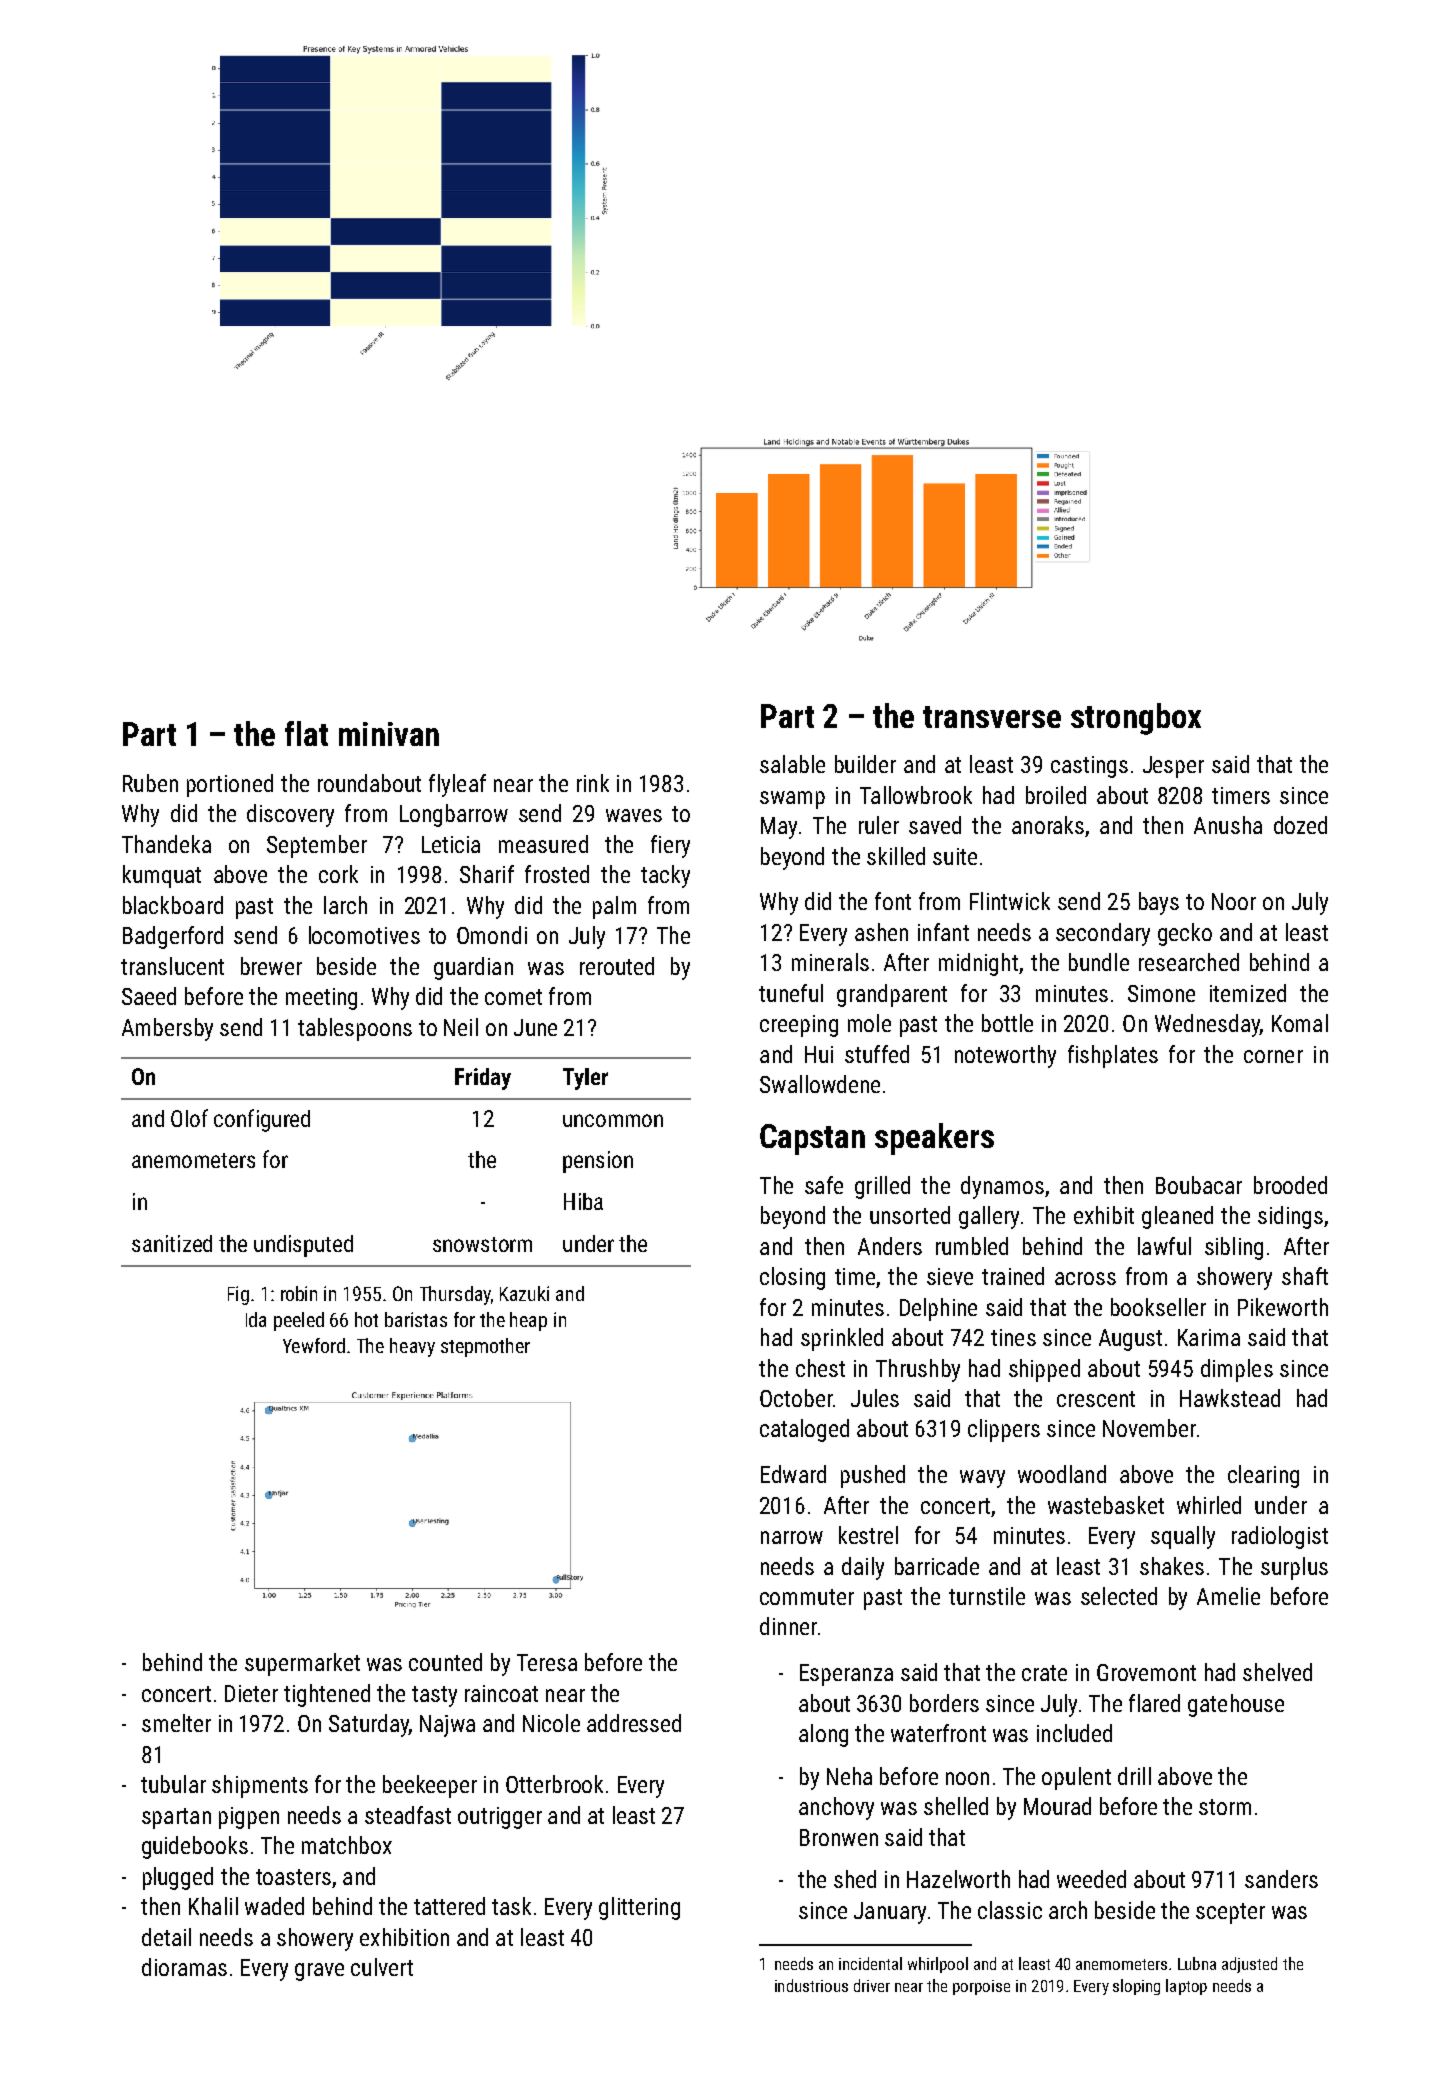 This page has height=2100, width=1450. Describe the element at coordinates (389, 734) in the page. I see `minivan` at that location.
